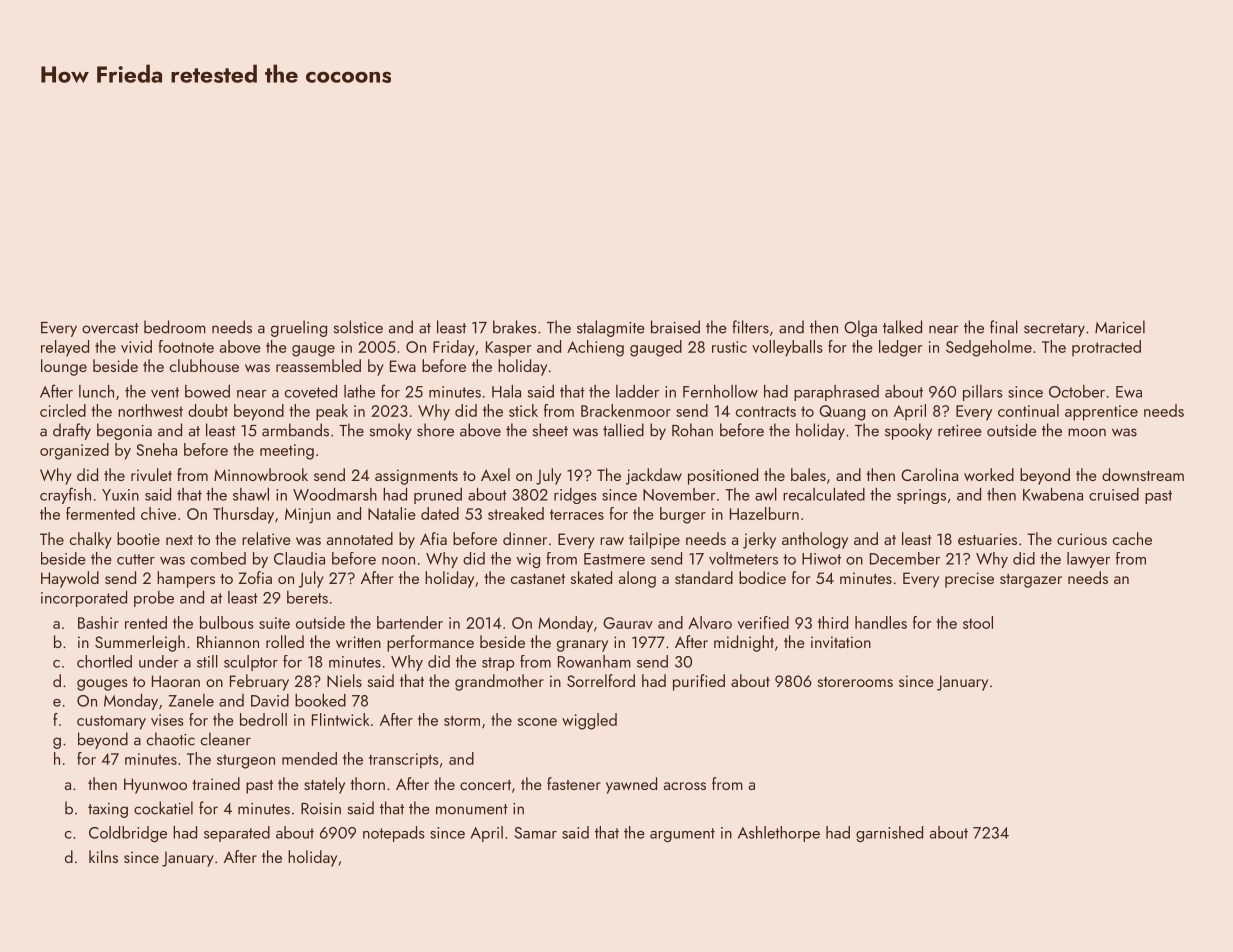  What do you see at coordinates (150, 410) in the image?
I see `northwest` at bounding box center [150, 410].
